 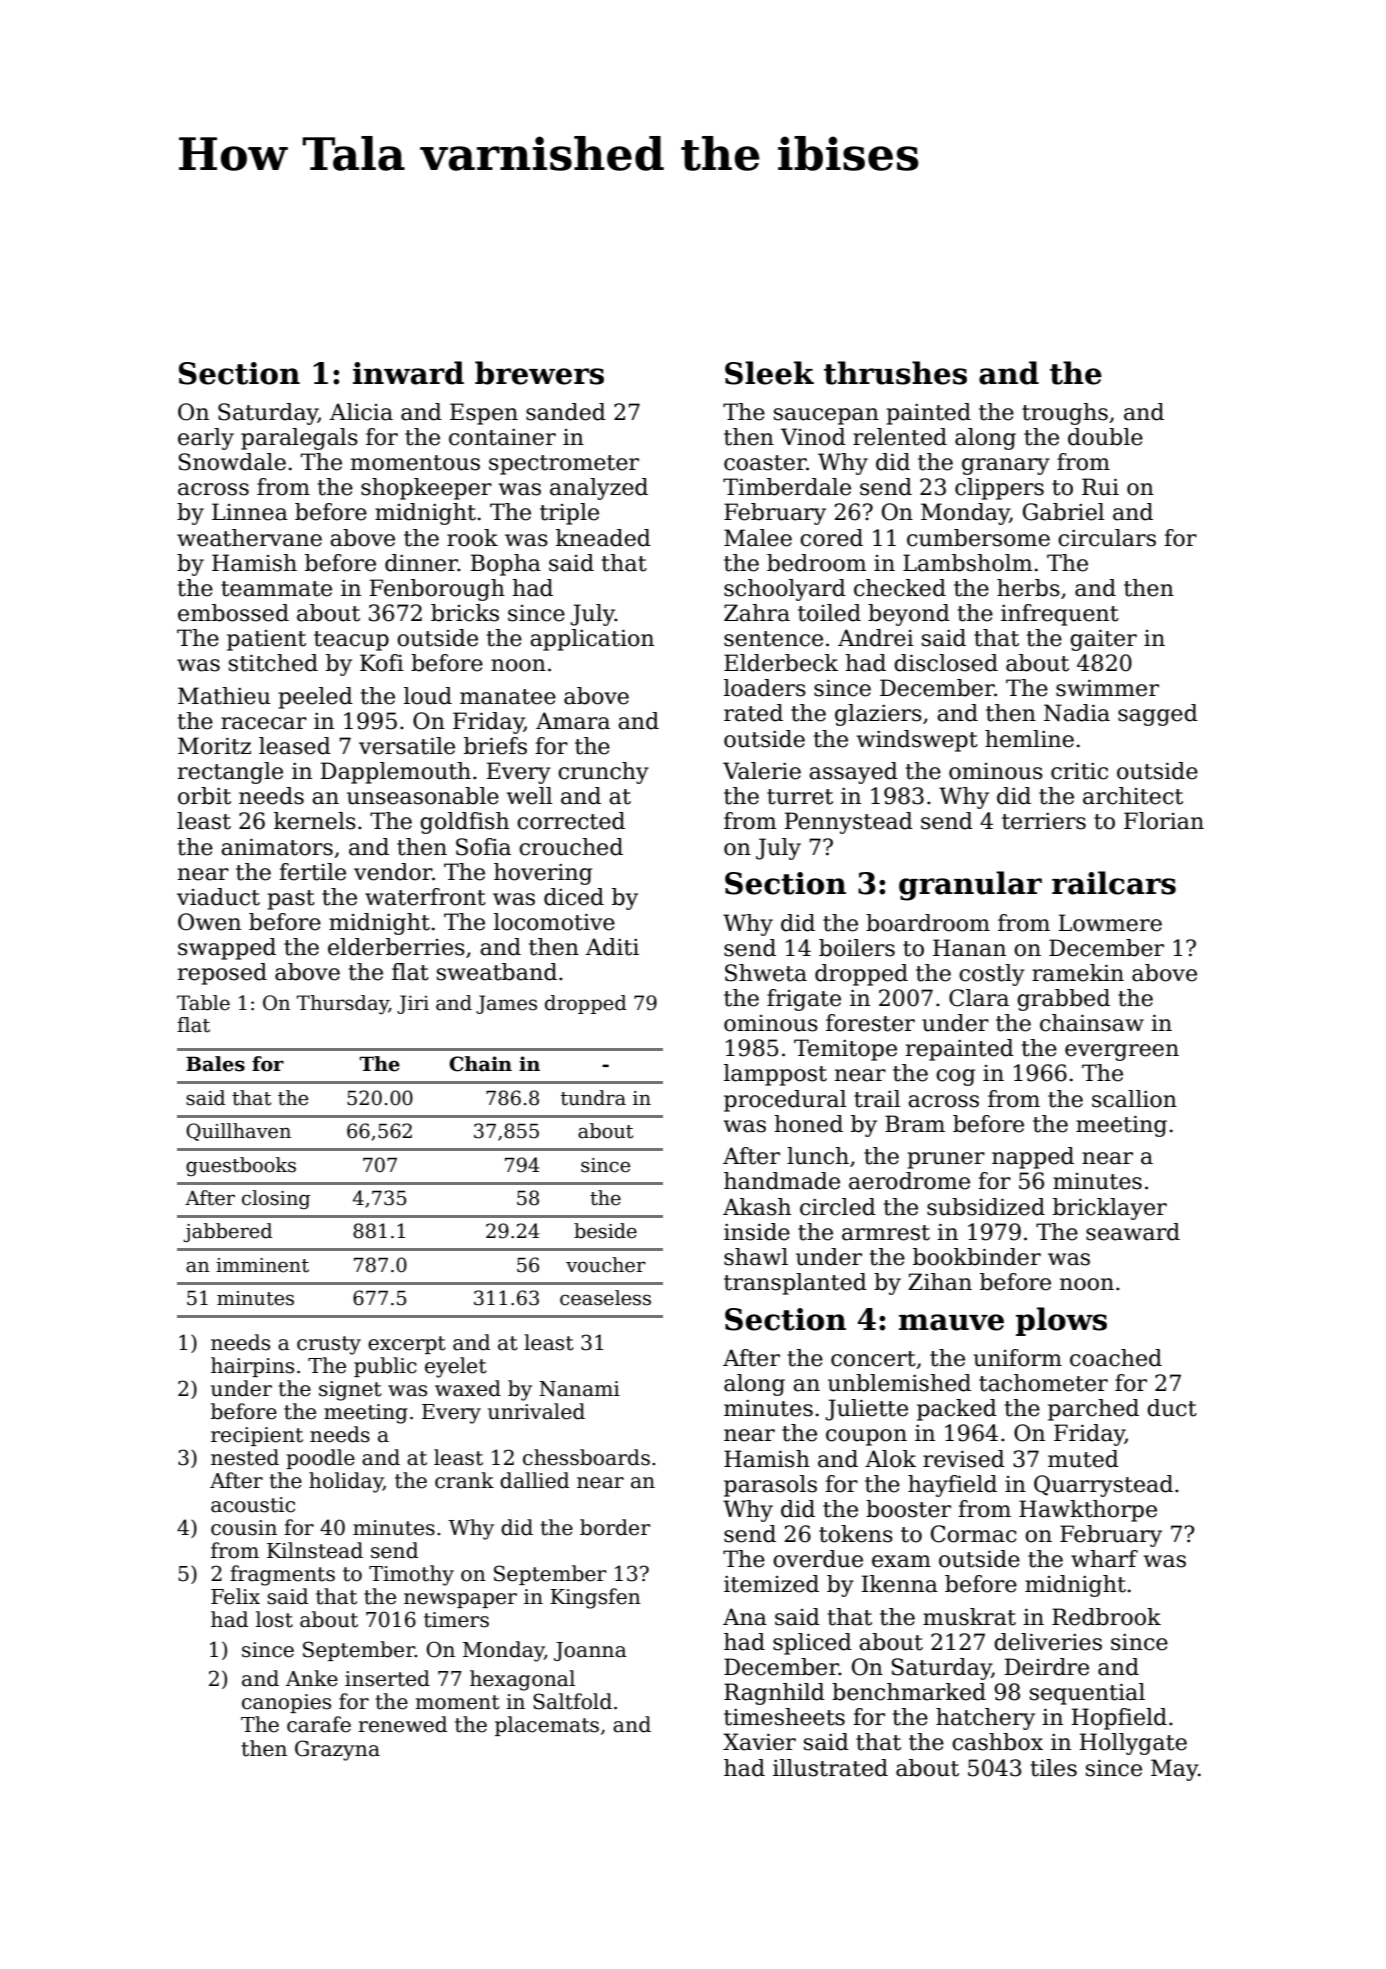 What do you see at coordinates (857, 948) in the screenshot?
I see `boilers` at bounding box center [857, 948].
